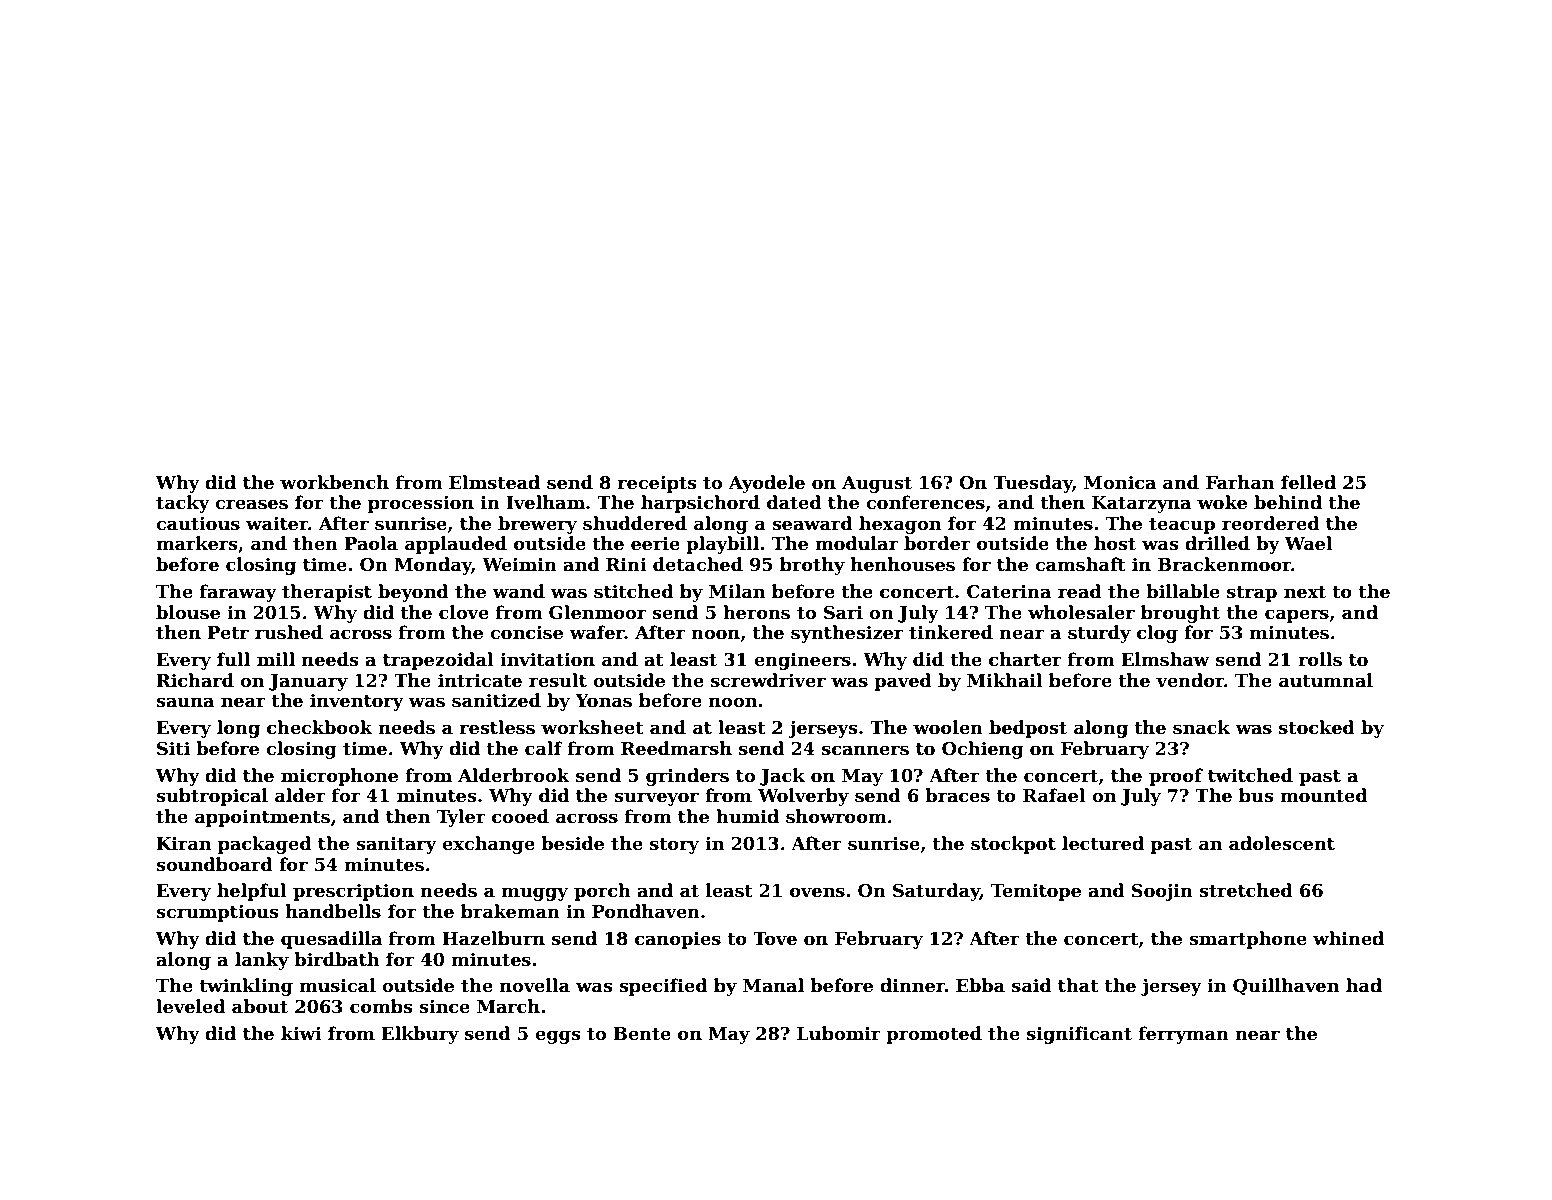 This document has width=1552, height=1200. I want to click on Caterina, so click(1009, 592).
